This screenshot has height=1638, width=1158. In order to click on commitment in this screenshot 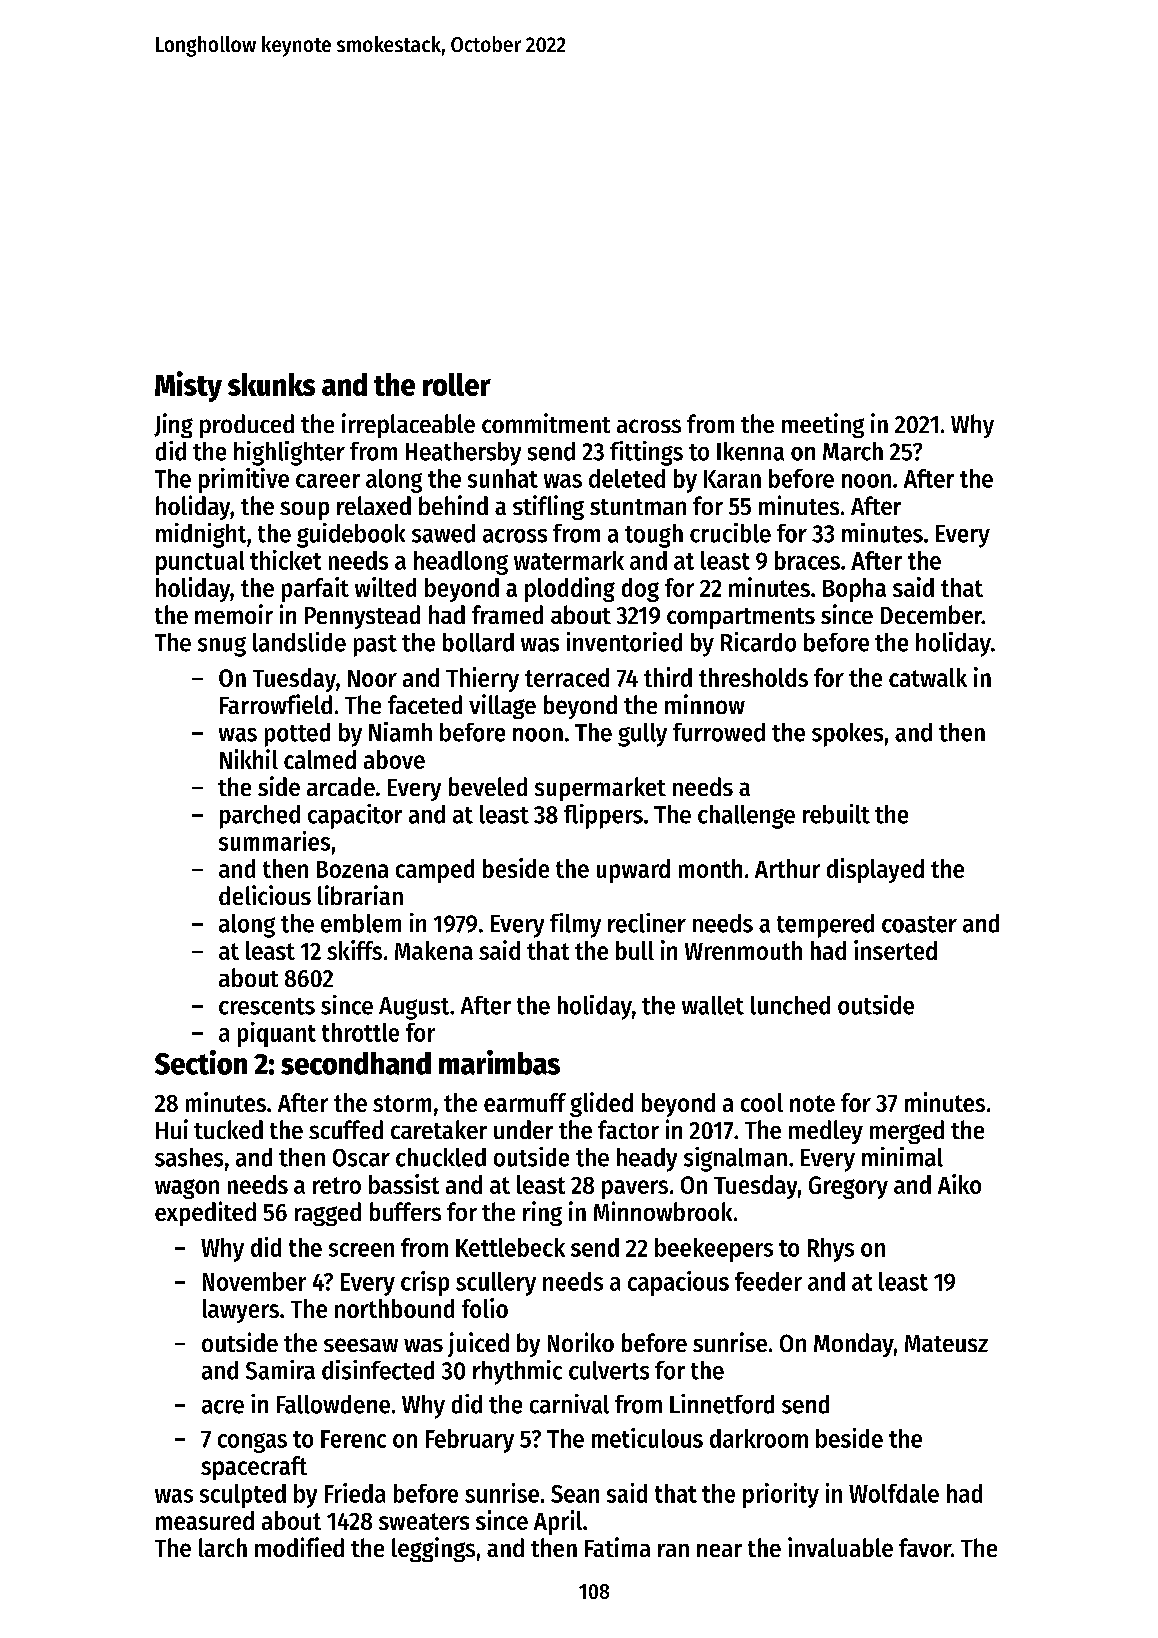, I will do `click(546, 423)`.
